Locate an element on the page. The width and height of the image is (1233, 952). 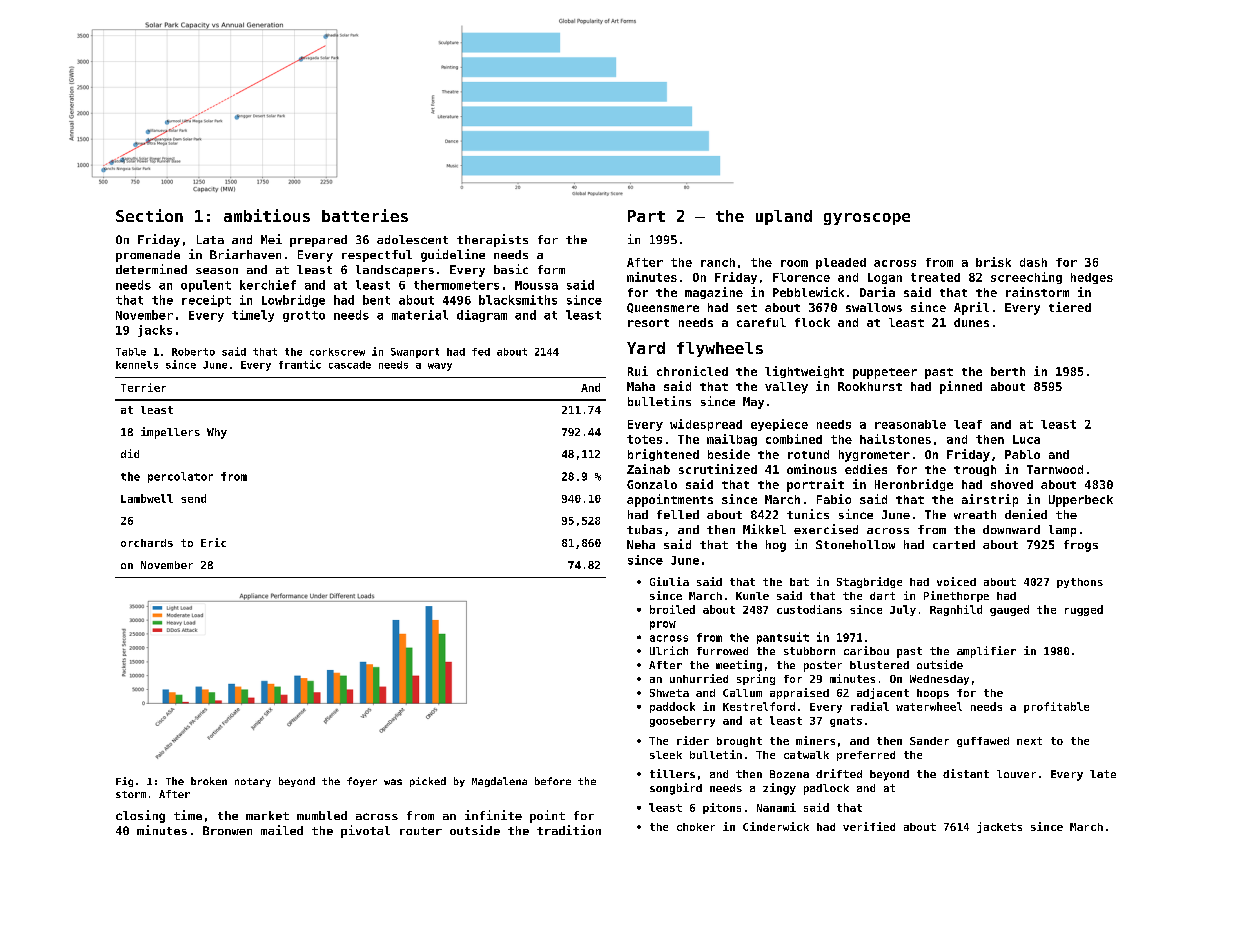
dunes is located at coordinates (971, 322).
